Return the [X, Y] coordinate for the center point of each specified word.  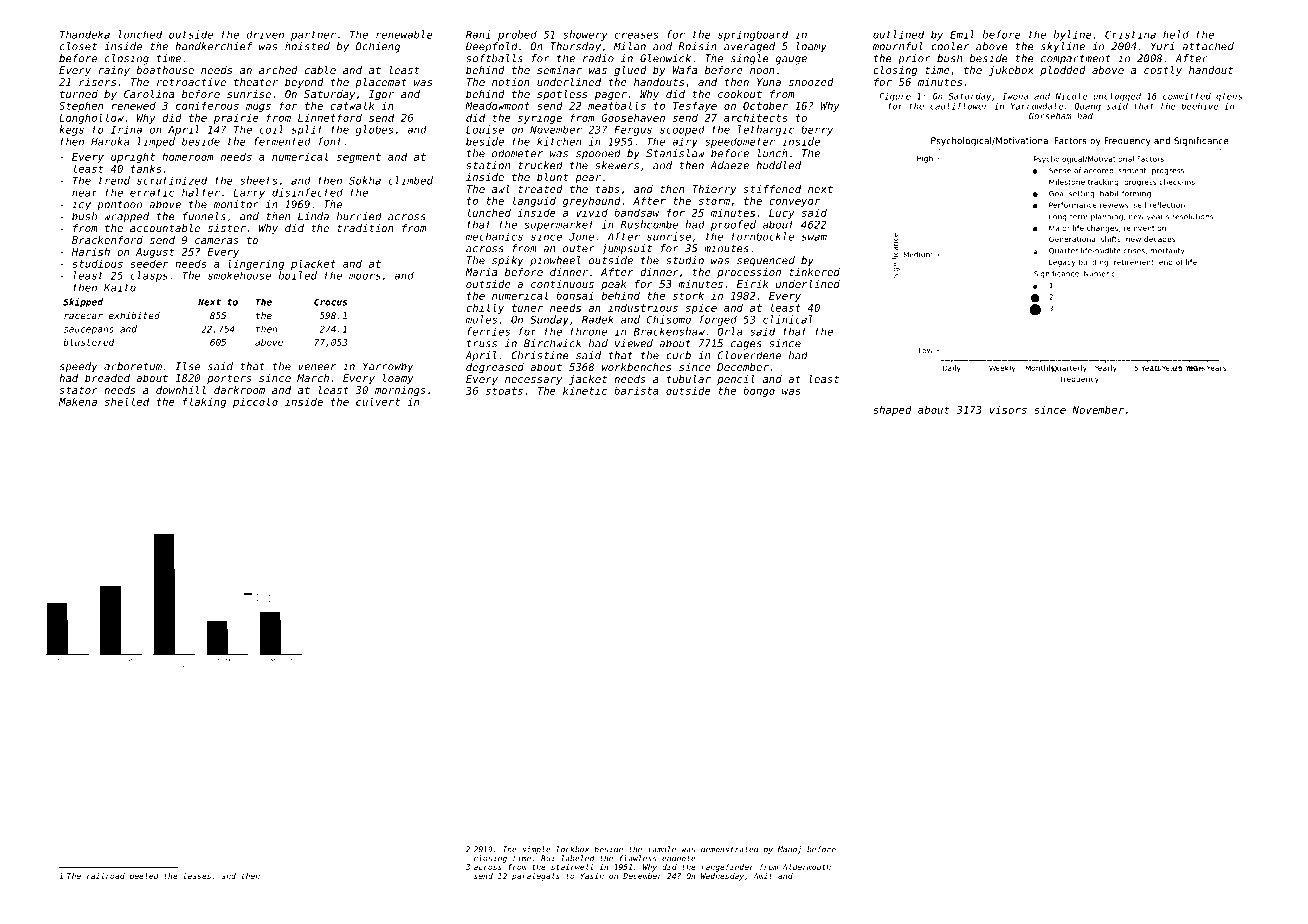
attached [1208, 46]
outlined [898, 34]
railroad [106, 876]
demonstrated [730, 849]
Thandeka [85, 34]
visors [1008, 409]
